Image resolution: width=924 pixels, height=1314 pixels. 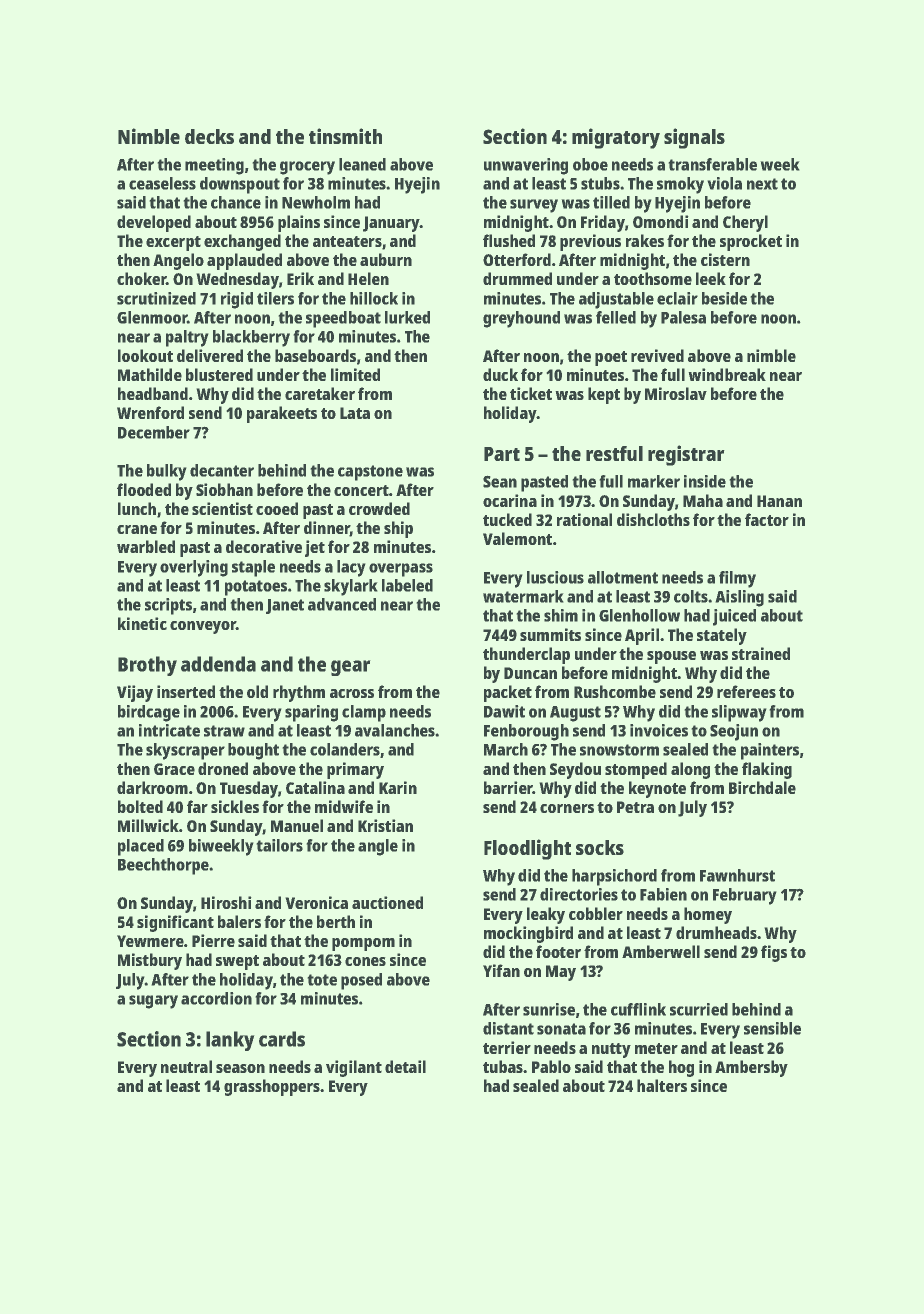 I want to click on barrier, so click(x=508, y=787).
